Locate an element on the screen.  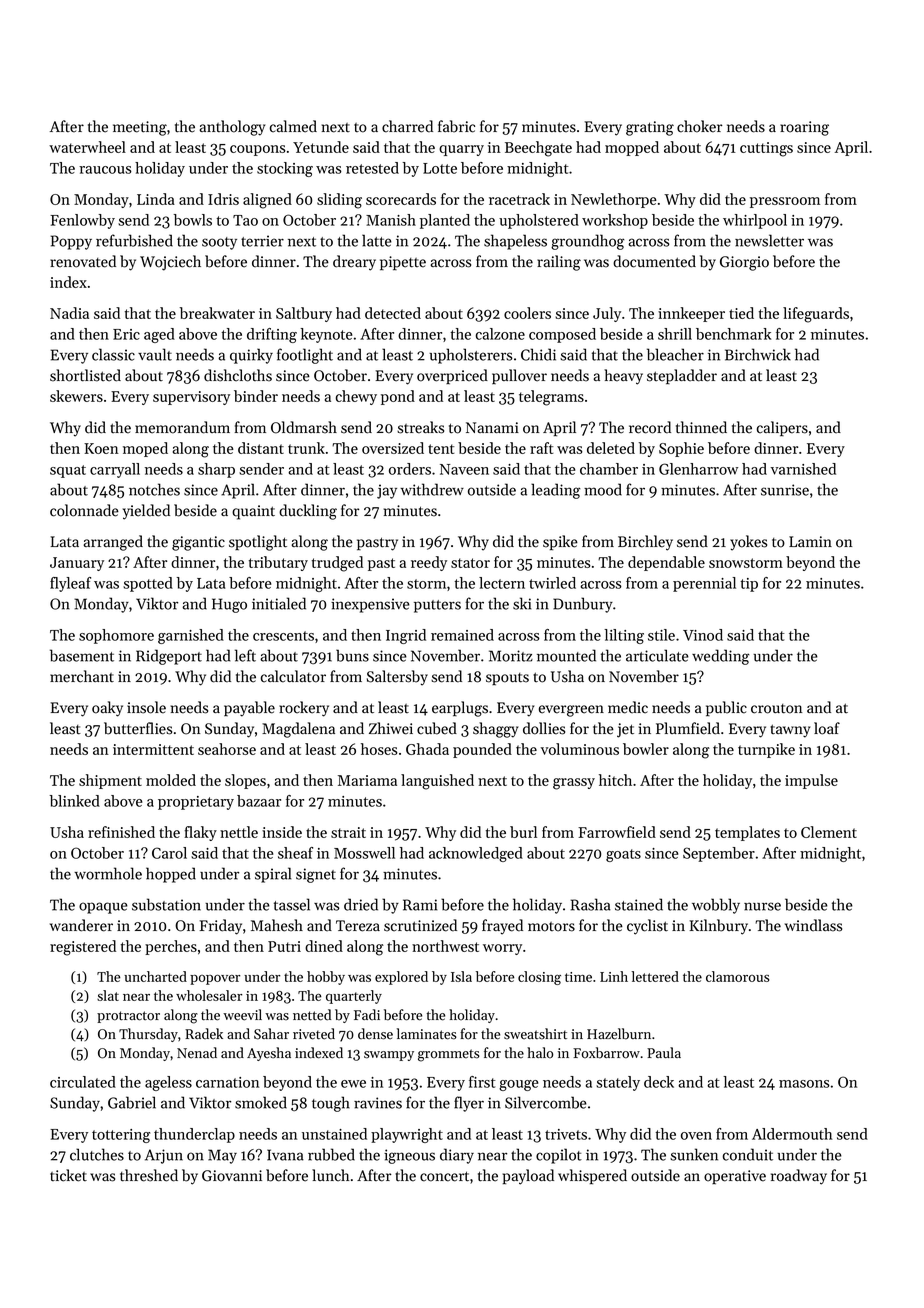
supervisory is located at coordinates (191, 398).
